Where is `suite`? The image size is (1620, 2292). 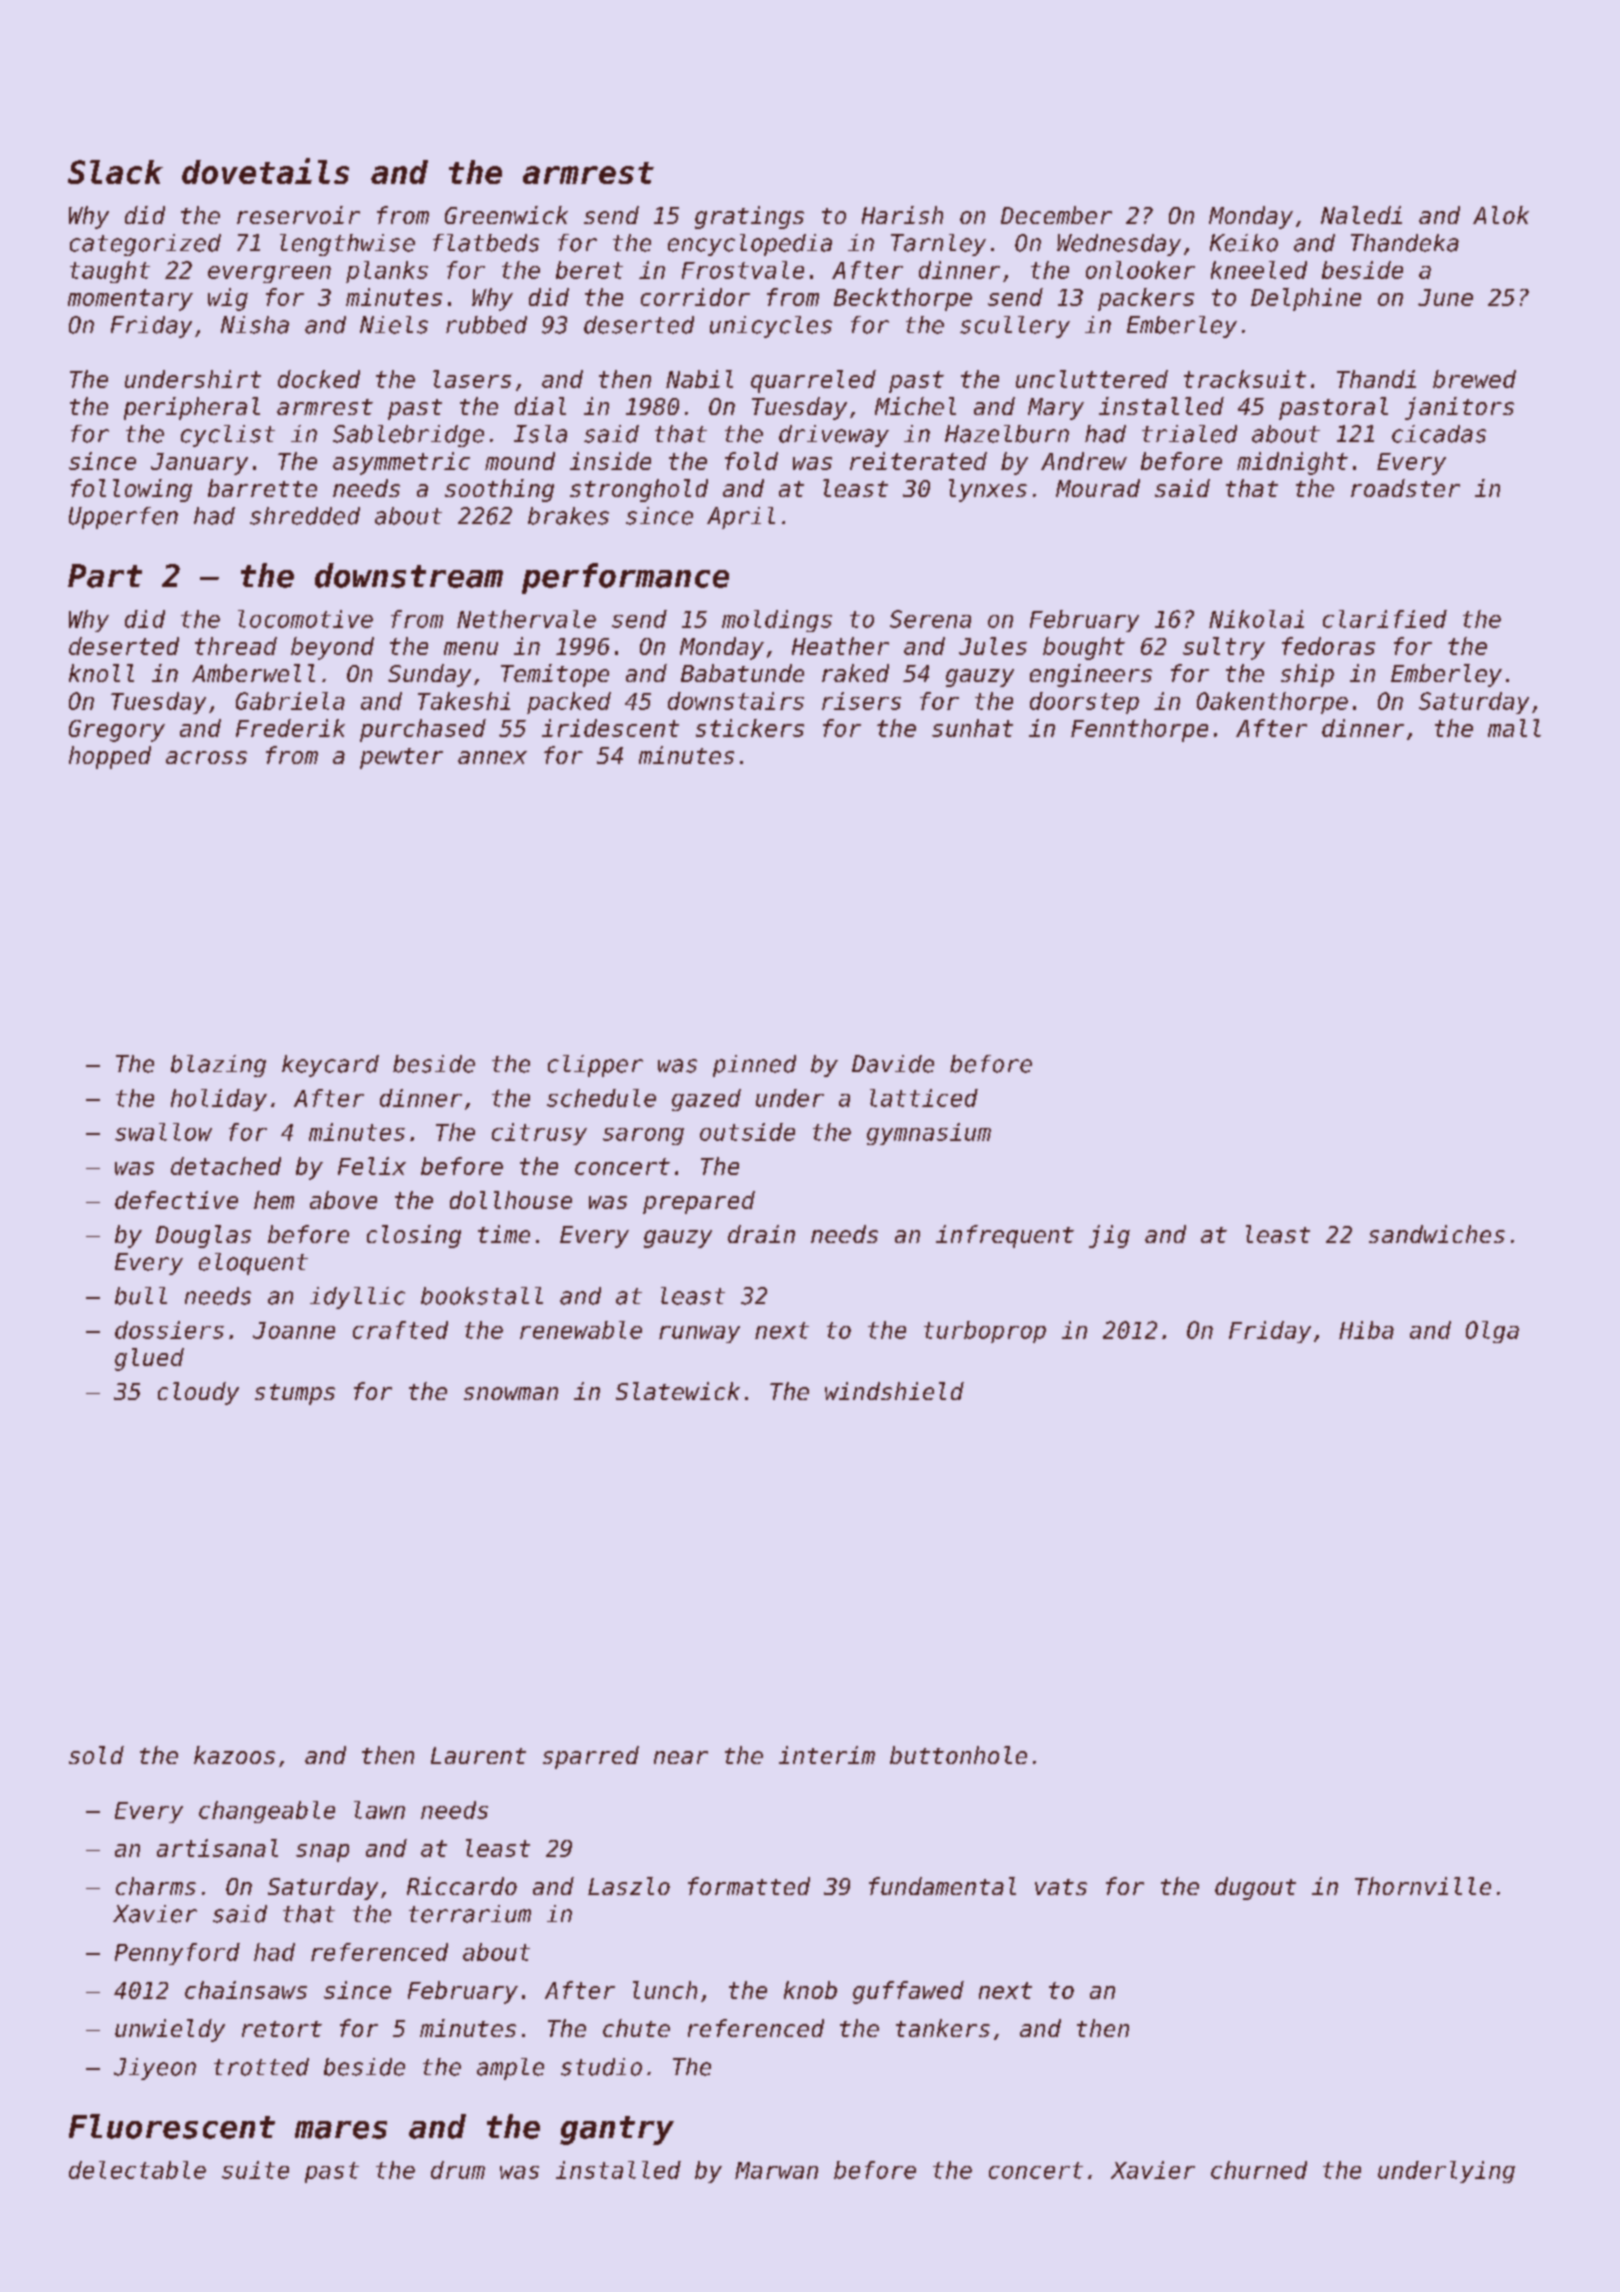 suite is located at coordinates (255, 2170).
